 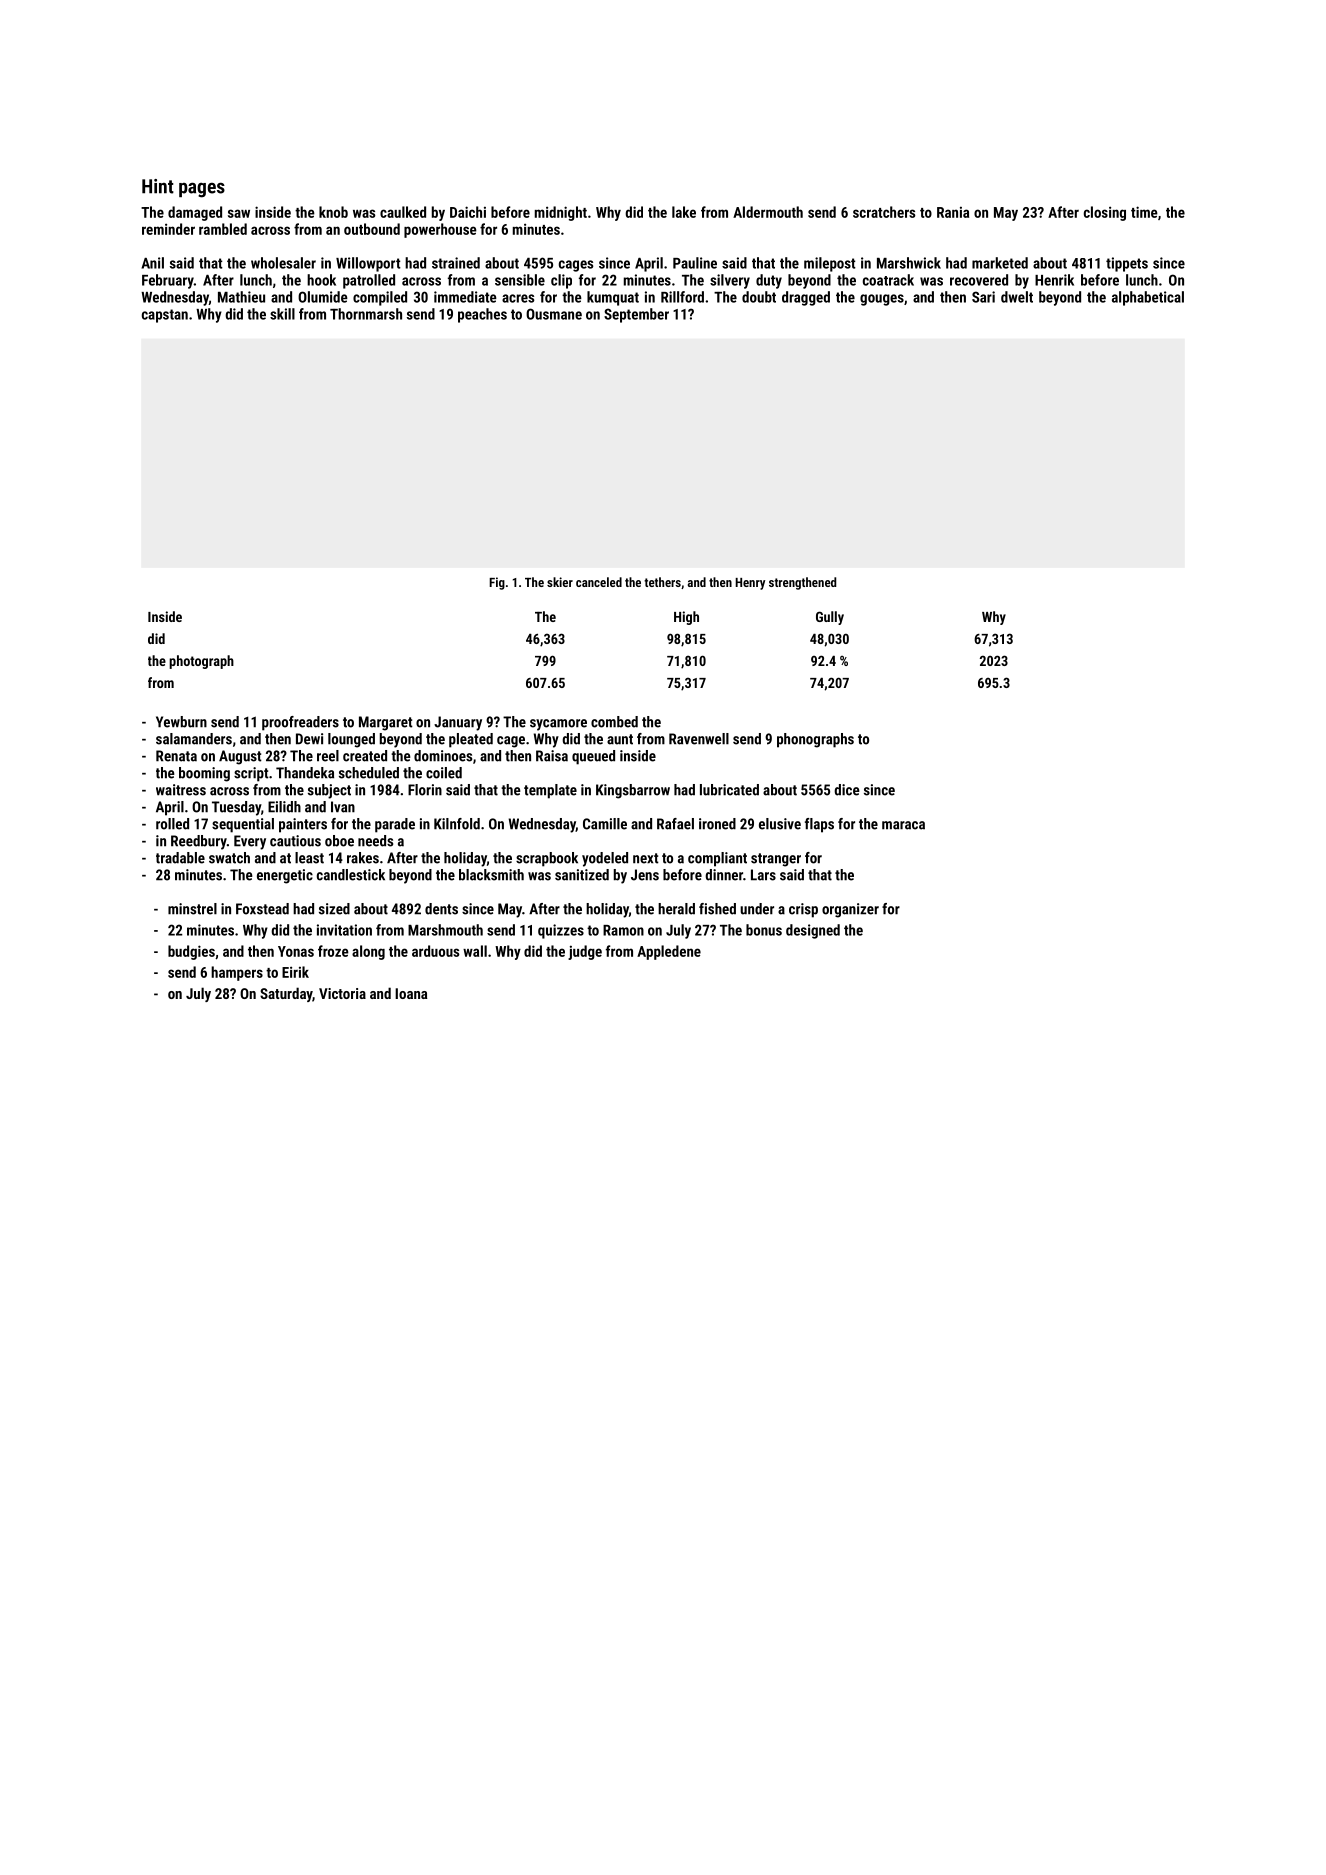 What do you see at coordinates (436, 951) in the screenshot?
I see `arduous` at bounding box center [436, 951].
